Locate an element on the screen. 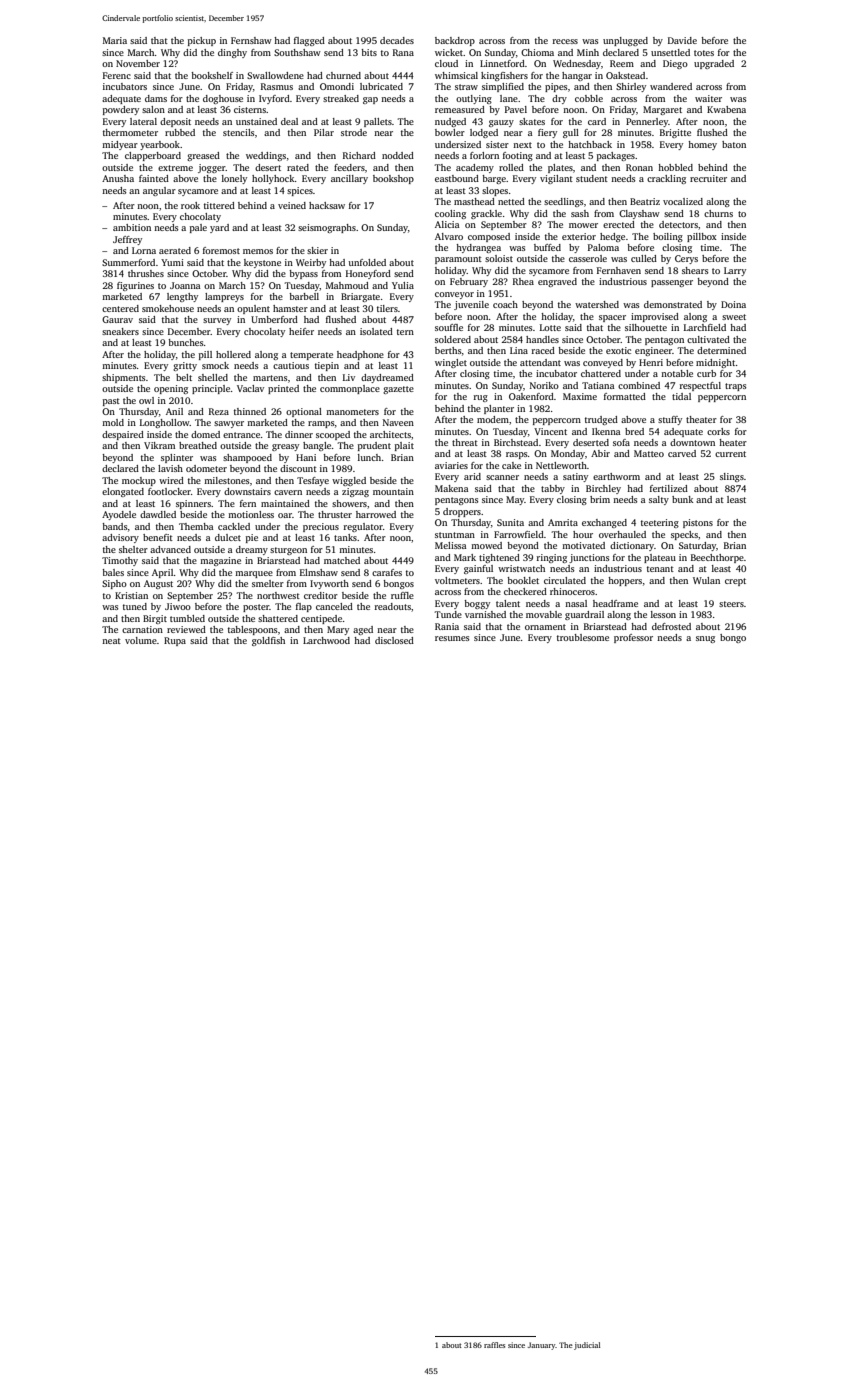 This screenshot has width=849, height=1400. coach is located at coordinates (505, 304).
